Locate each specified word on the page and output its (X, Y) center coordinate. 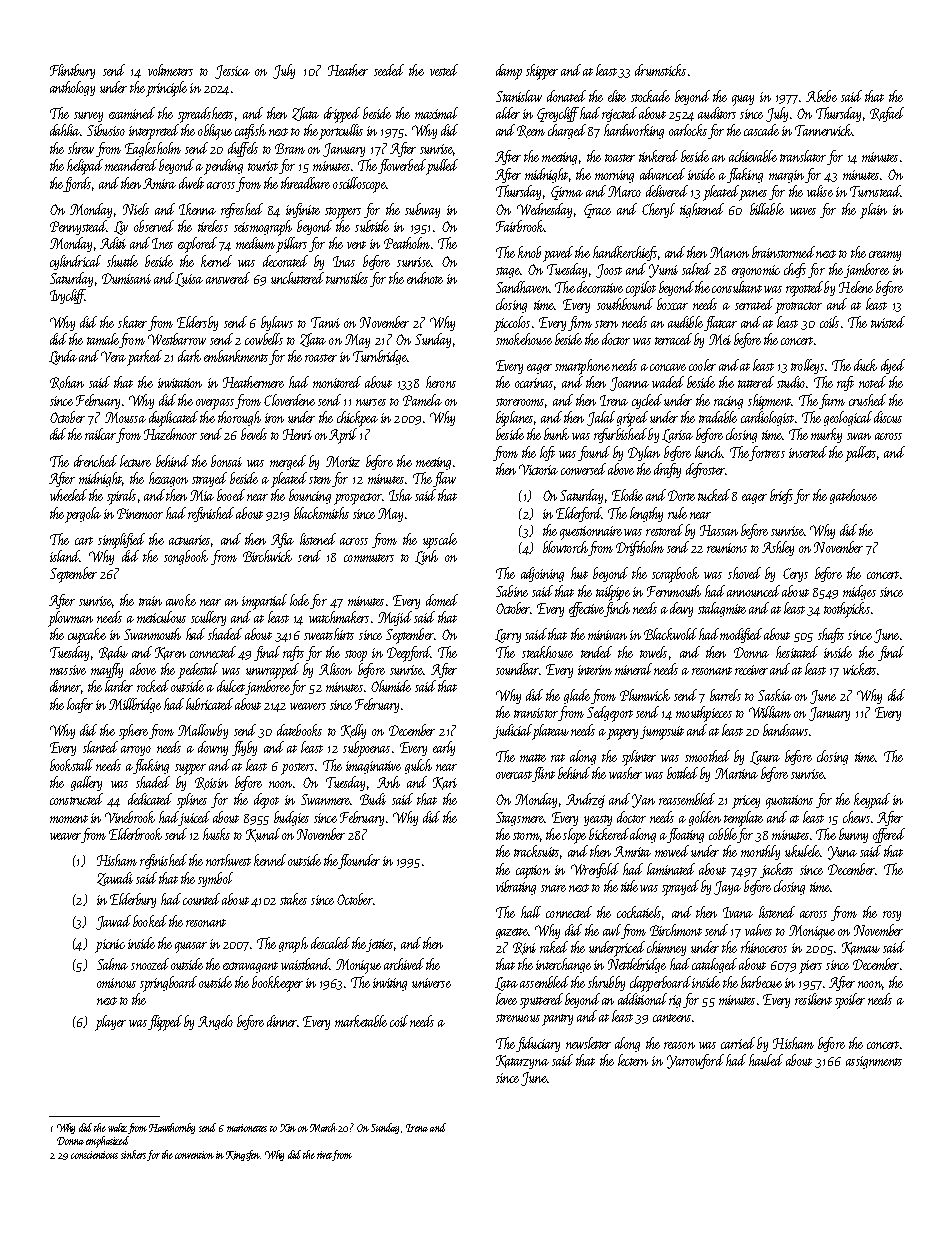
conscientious (94, 1155)
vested (444, 70)
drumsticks (660, 70)
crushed (867, 400)
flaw (444, 479)
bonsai (226, 461)
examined (132, 113)
